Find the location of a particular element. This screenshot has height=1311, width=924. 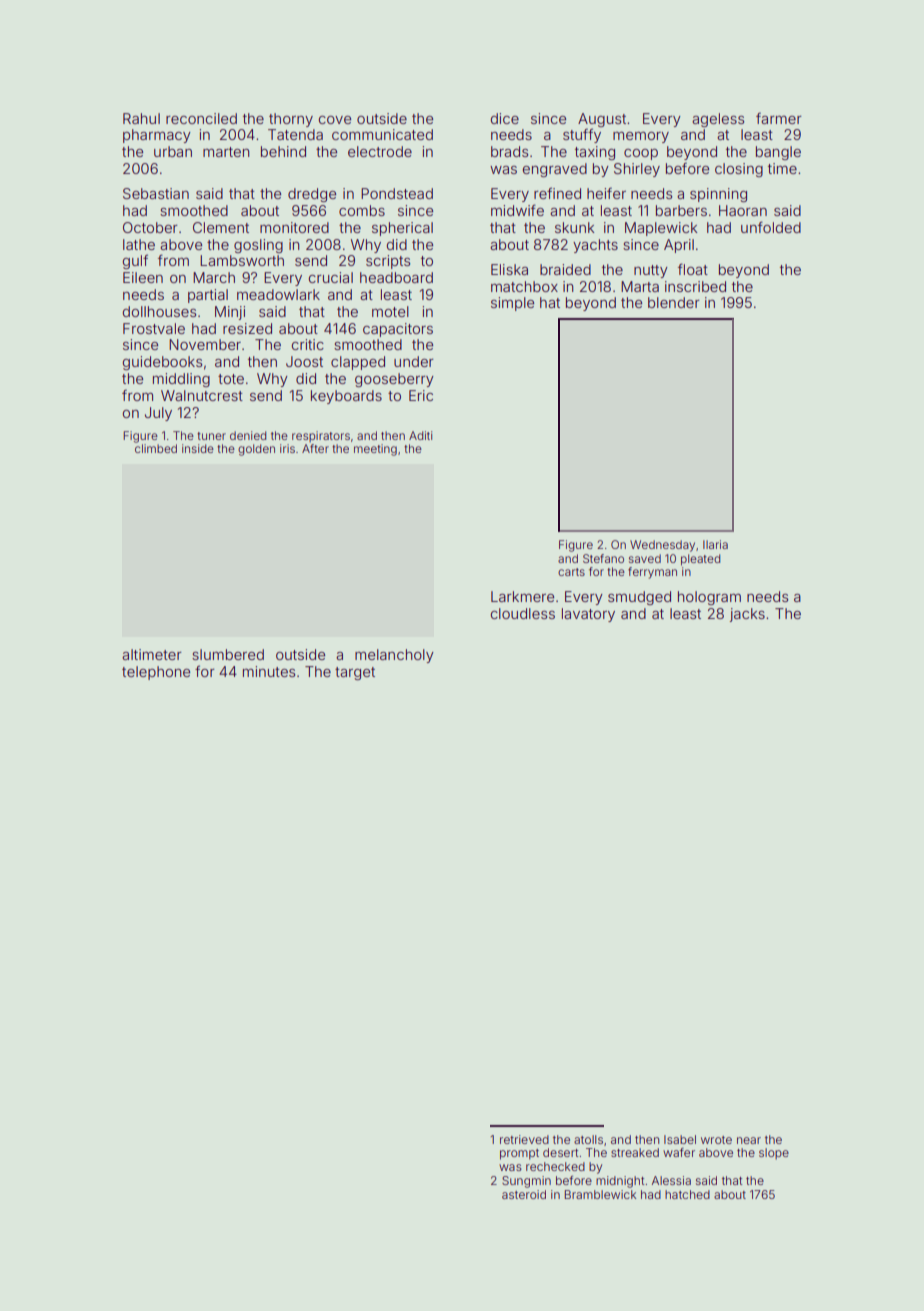

simple is located at coordinates (512, 304).
